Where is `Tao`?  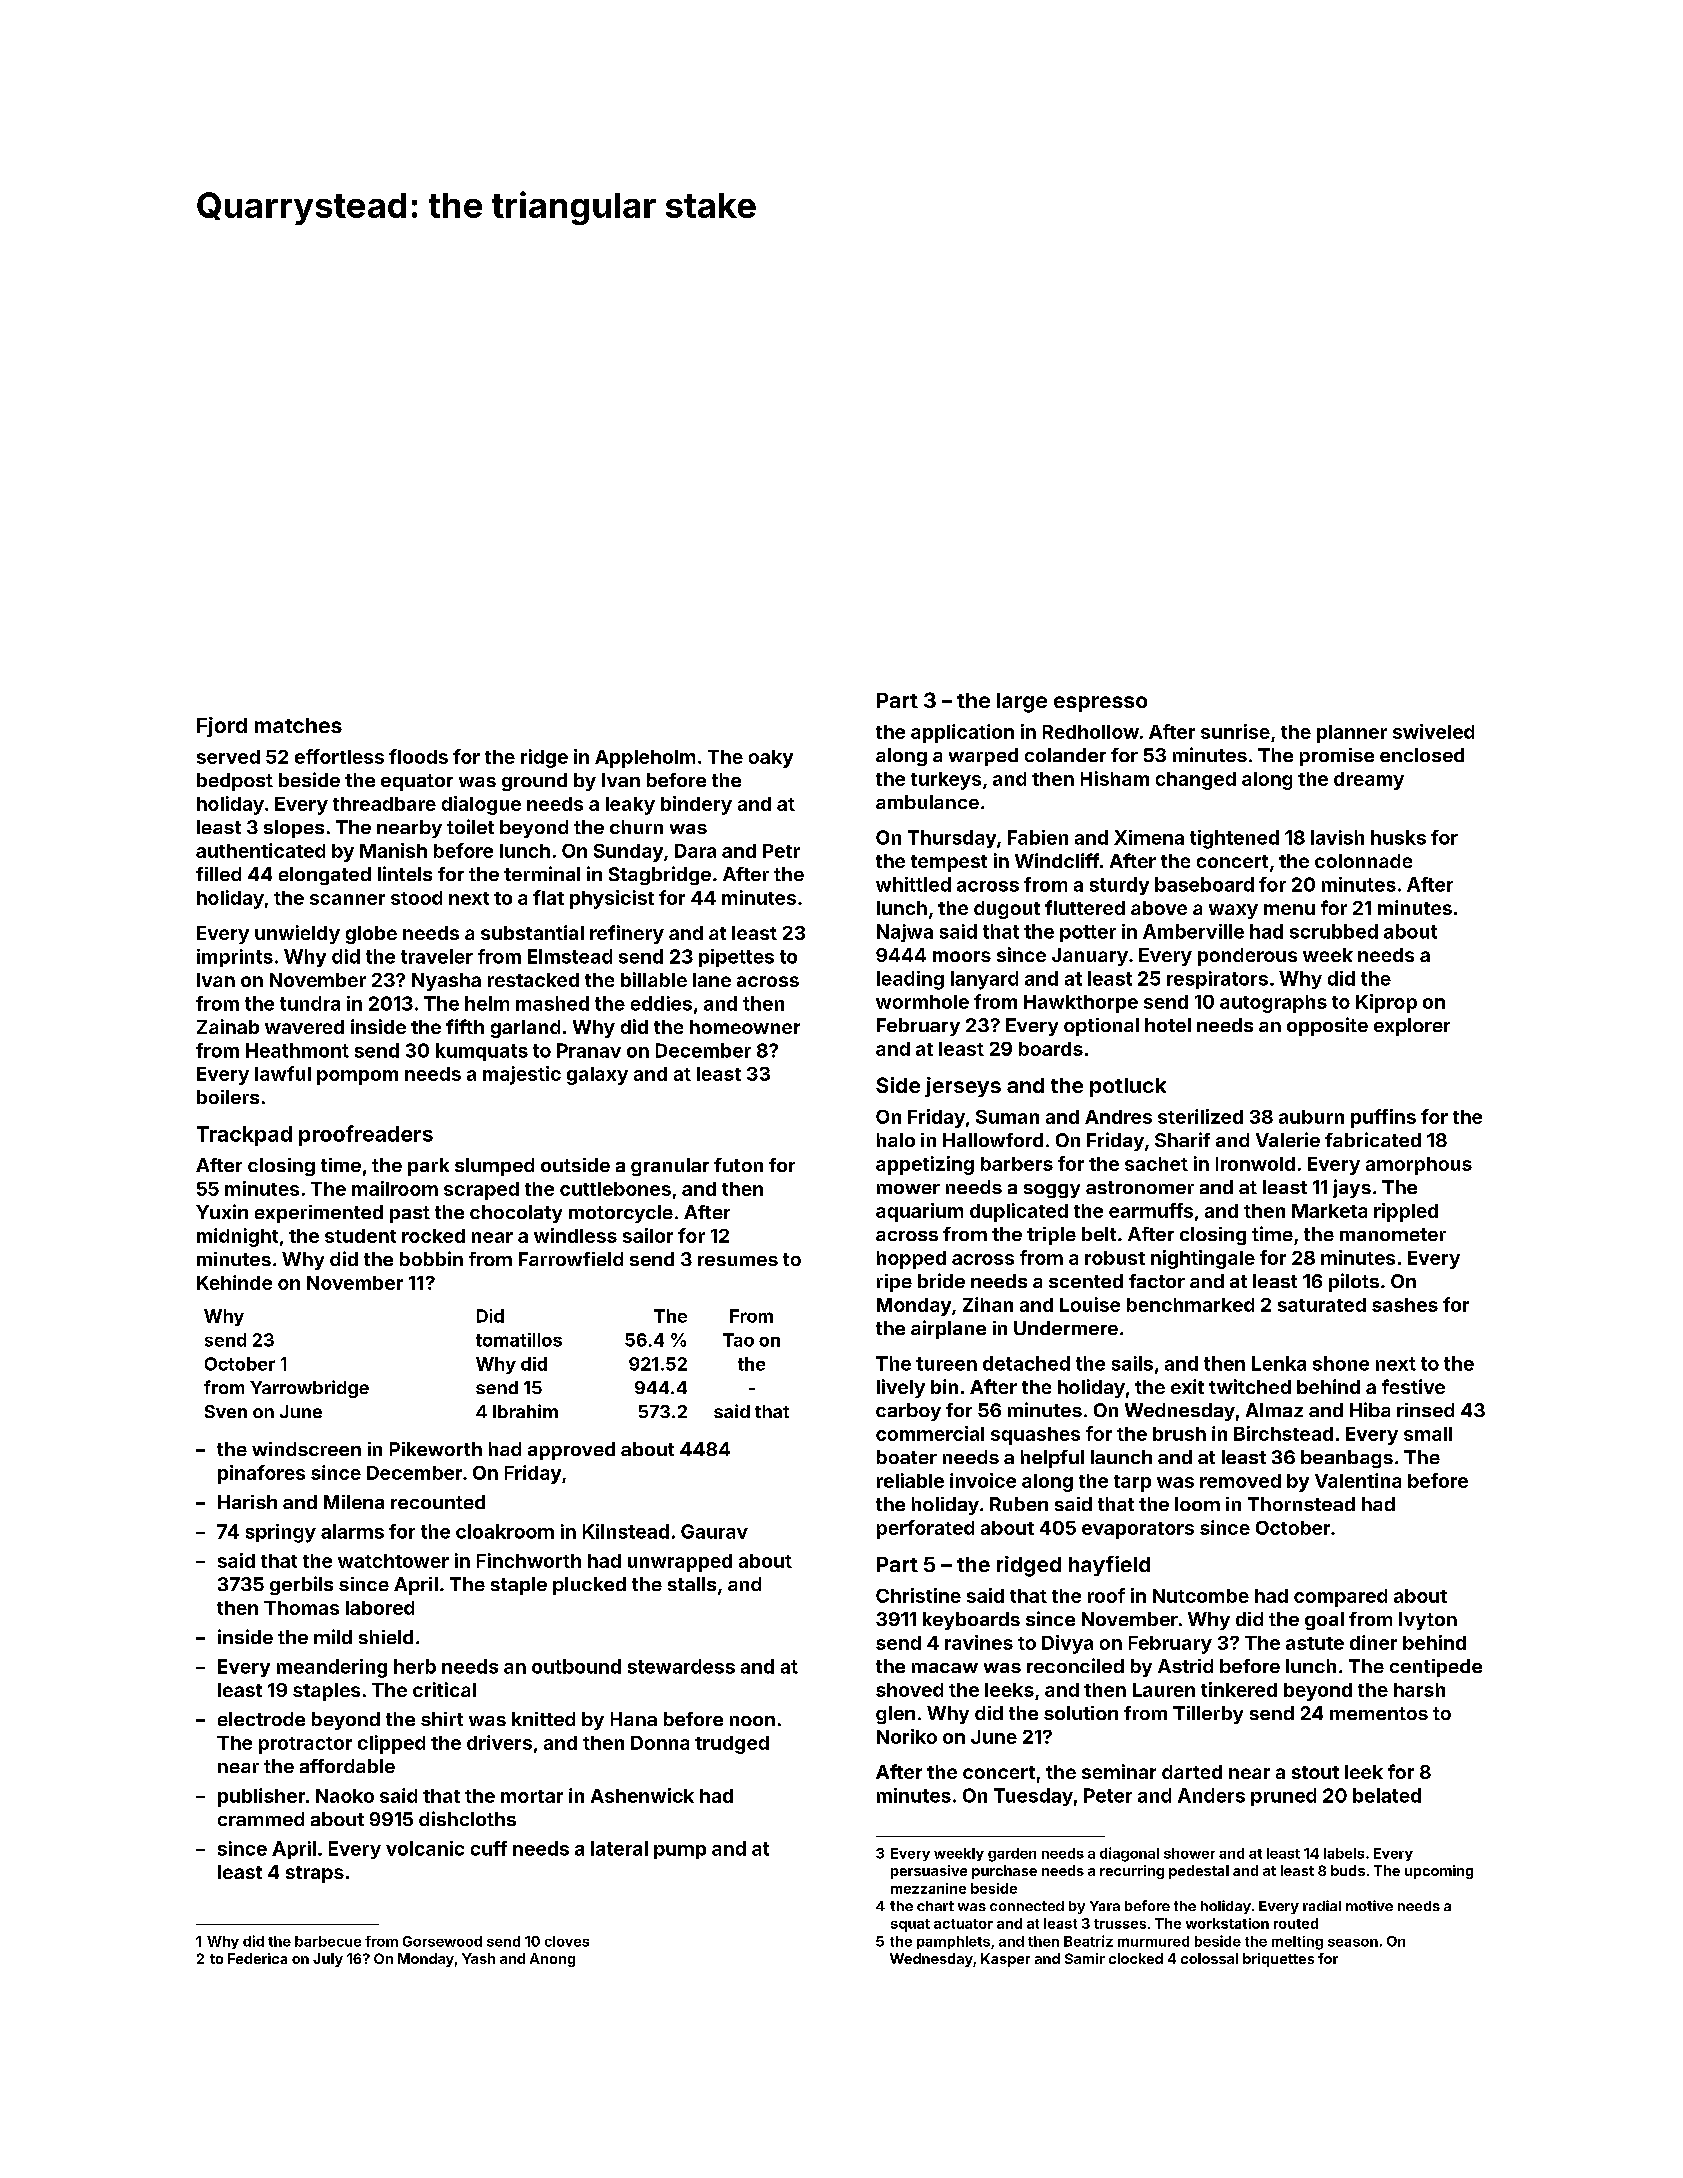
Tao is located at coordinates (738, 1340).
